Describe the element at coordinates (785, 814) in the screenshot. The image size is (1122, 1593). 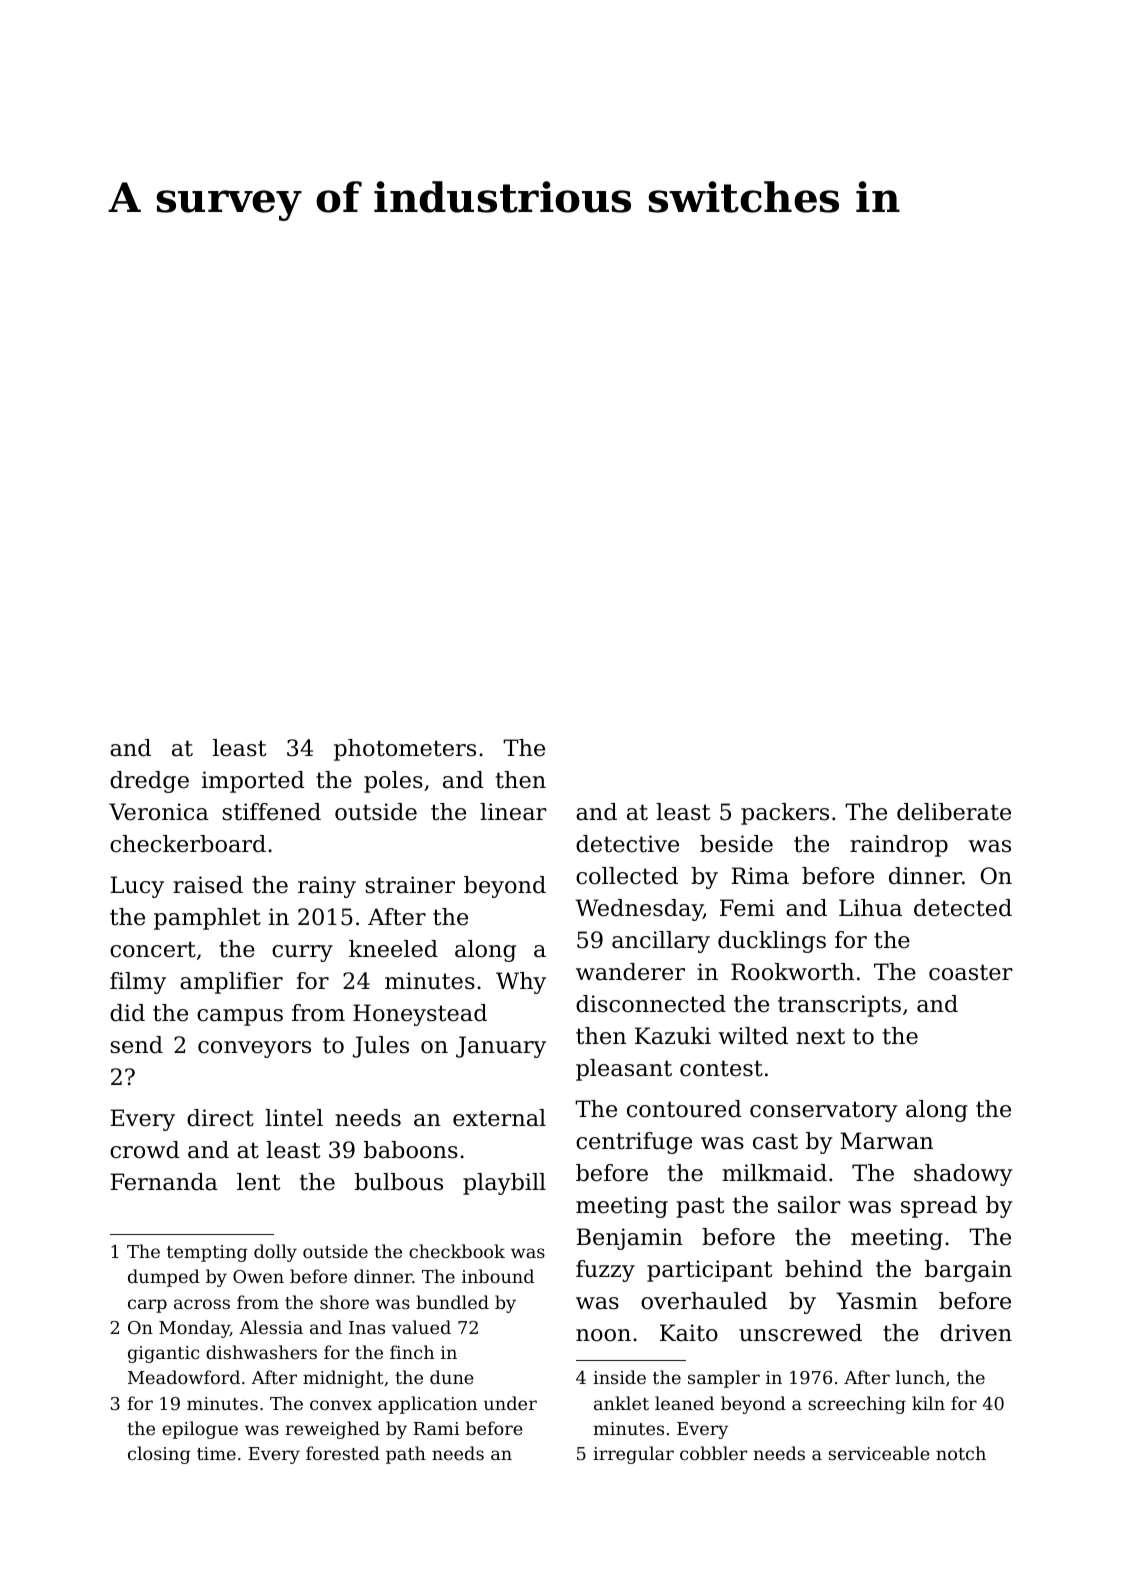
I see `packers` at that location.
